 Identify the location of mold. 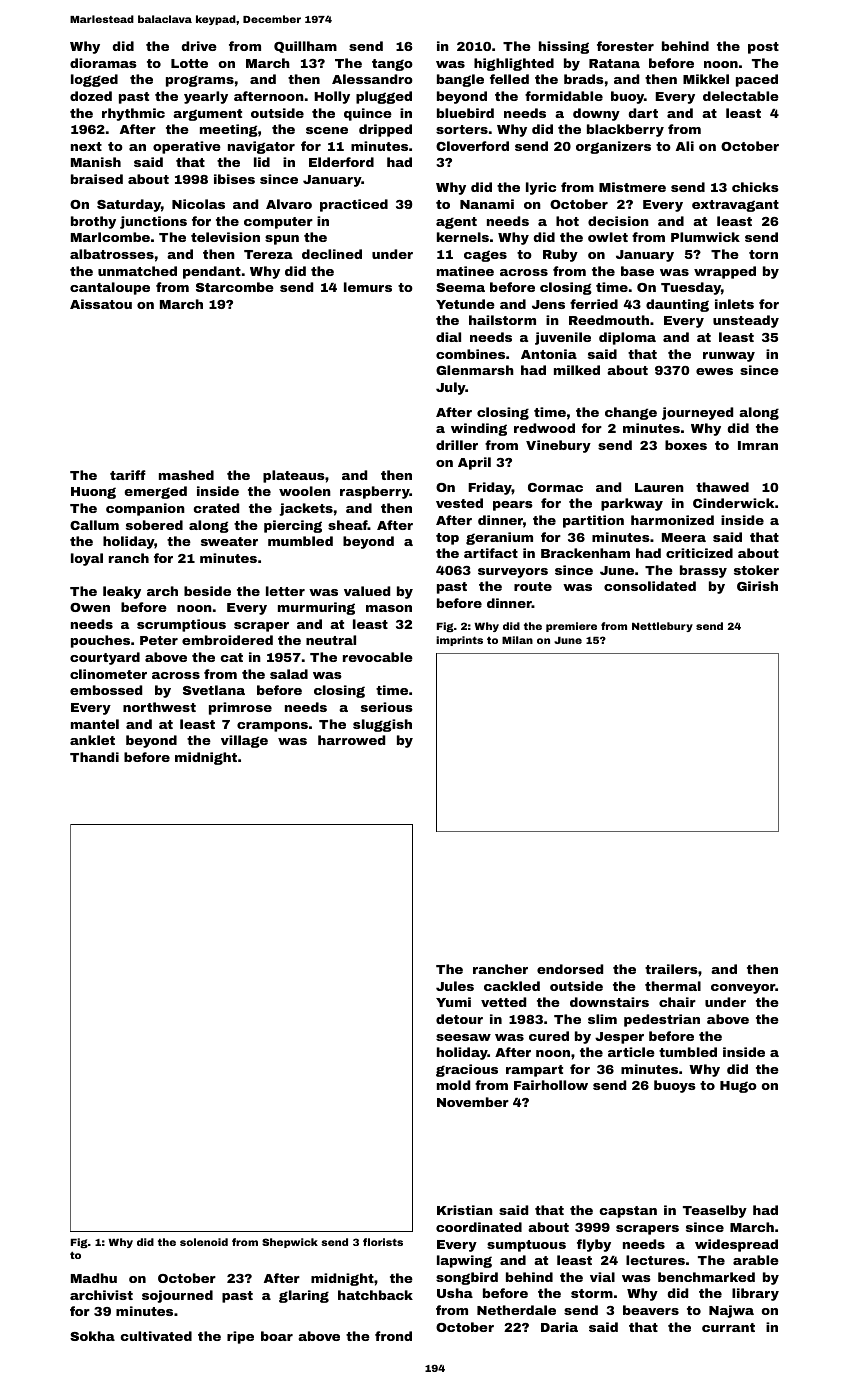
(453, 1085).
